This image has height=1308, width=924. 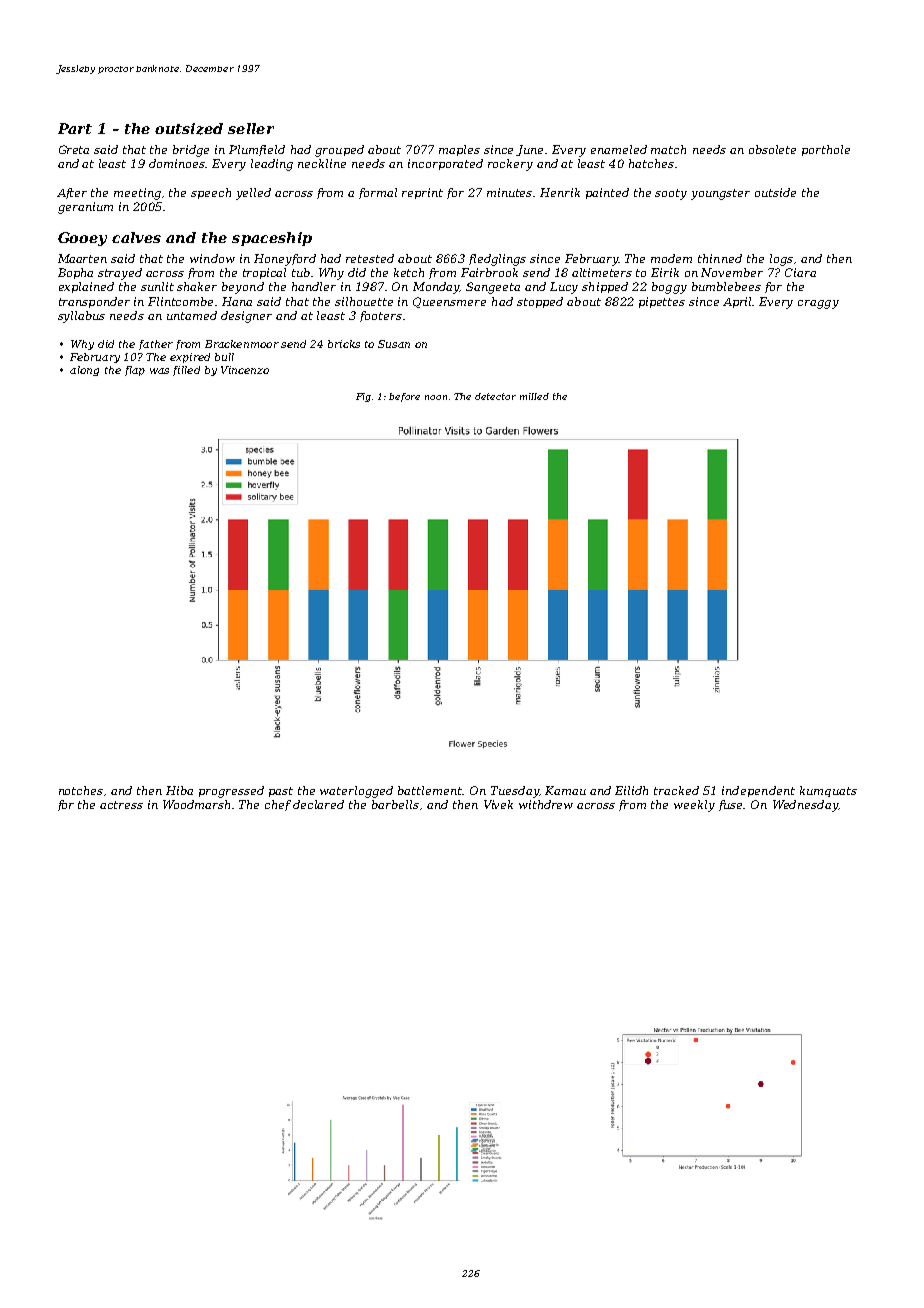 I want to click on before, so click(x=404, y=397).
